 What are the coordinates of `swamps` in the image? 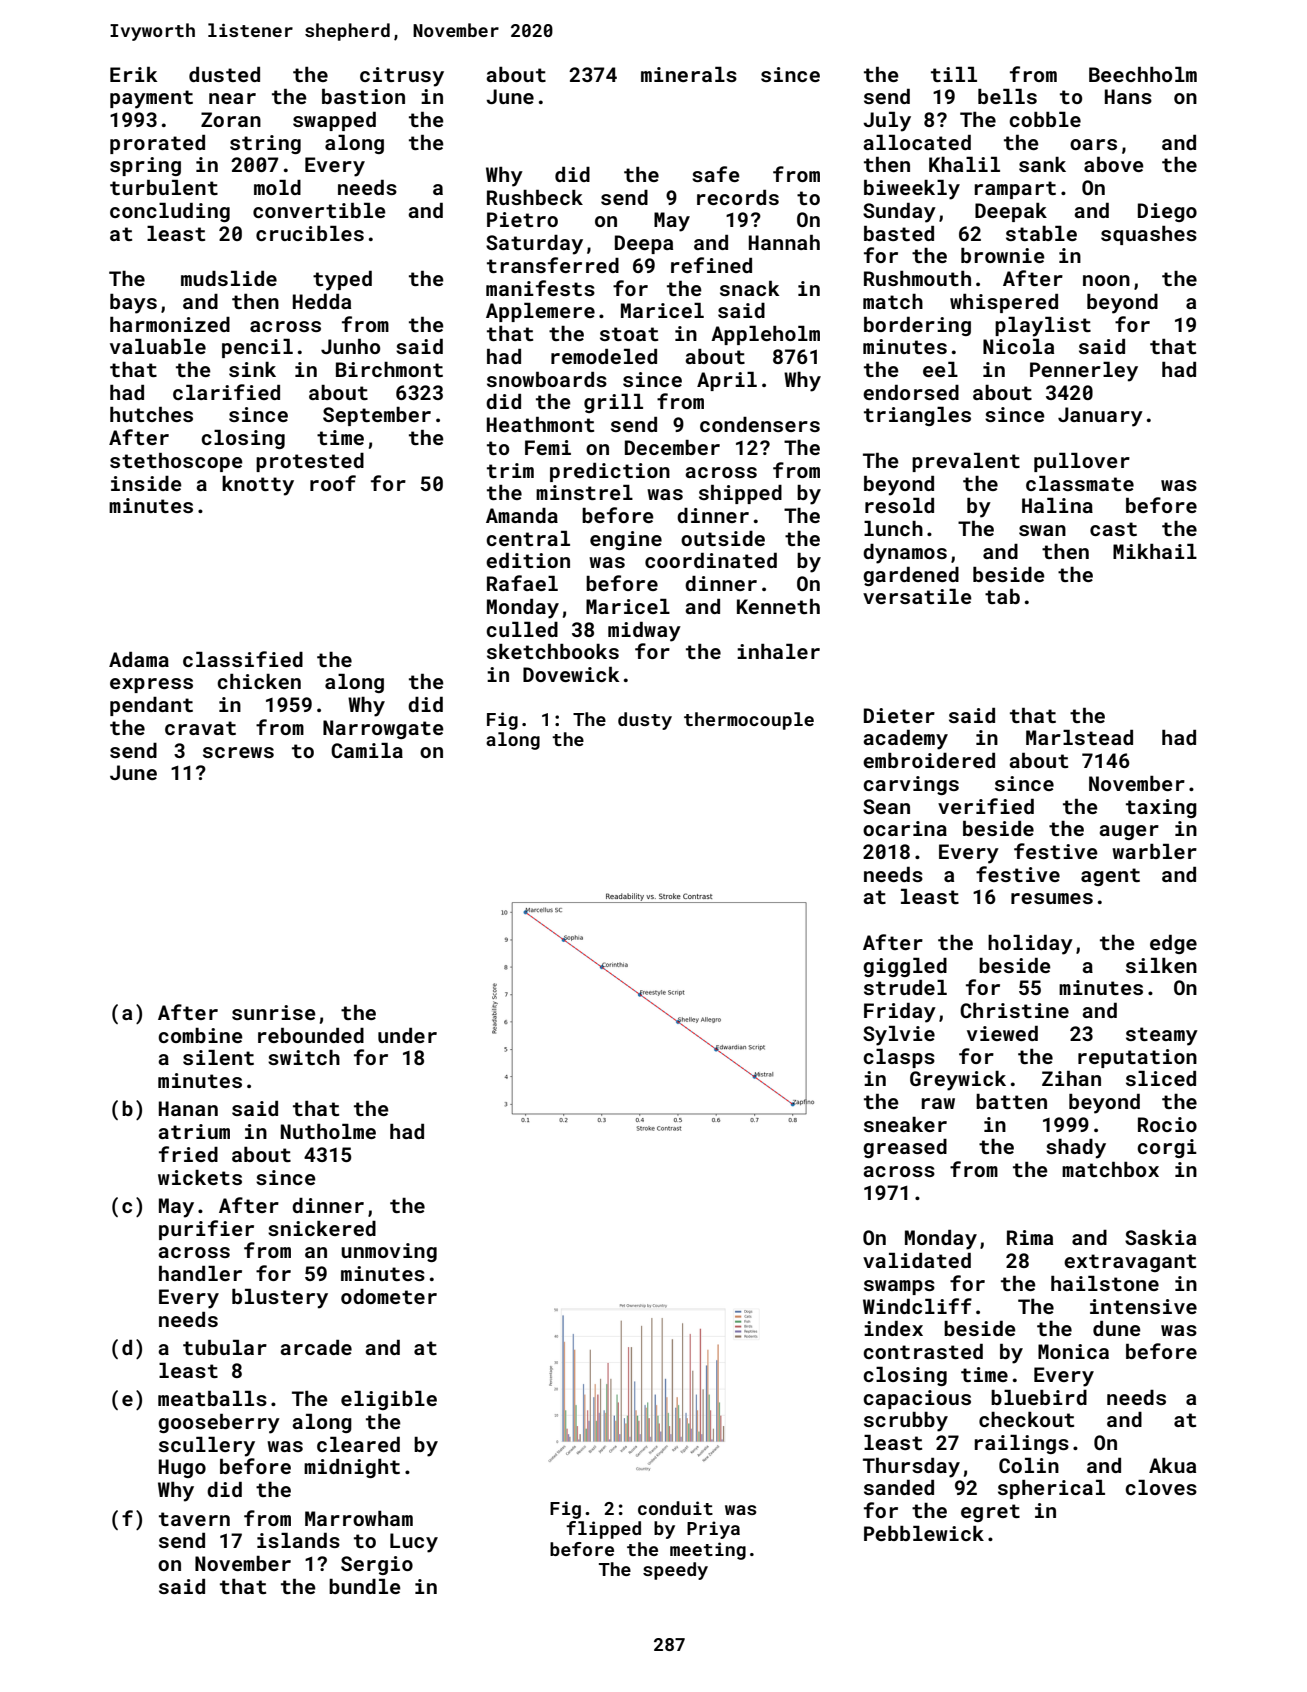 It's located at (899, 1287).
